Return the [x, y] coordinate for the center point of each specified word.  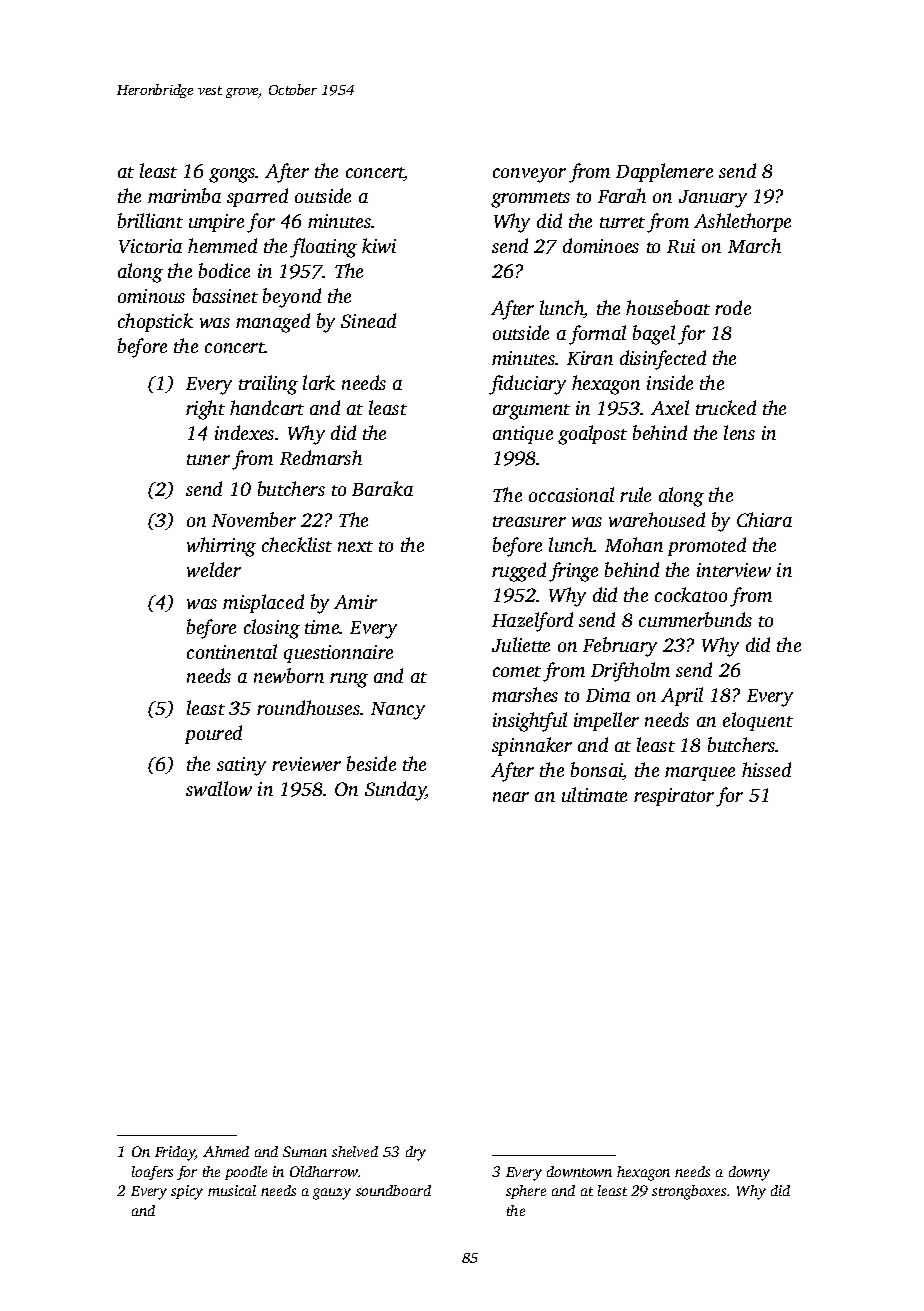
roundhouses [308, 707]
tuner [208, 459]
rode [733, 307]
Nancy [398, 711]
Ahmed [226, 1151]
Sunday [395, 791]
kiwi [379, 245]
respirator [674, 797]
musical [232, 1190]
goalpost [592, 435]
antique [523, 435]
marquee [700, 774]
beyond [292, 298]
